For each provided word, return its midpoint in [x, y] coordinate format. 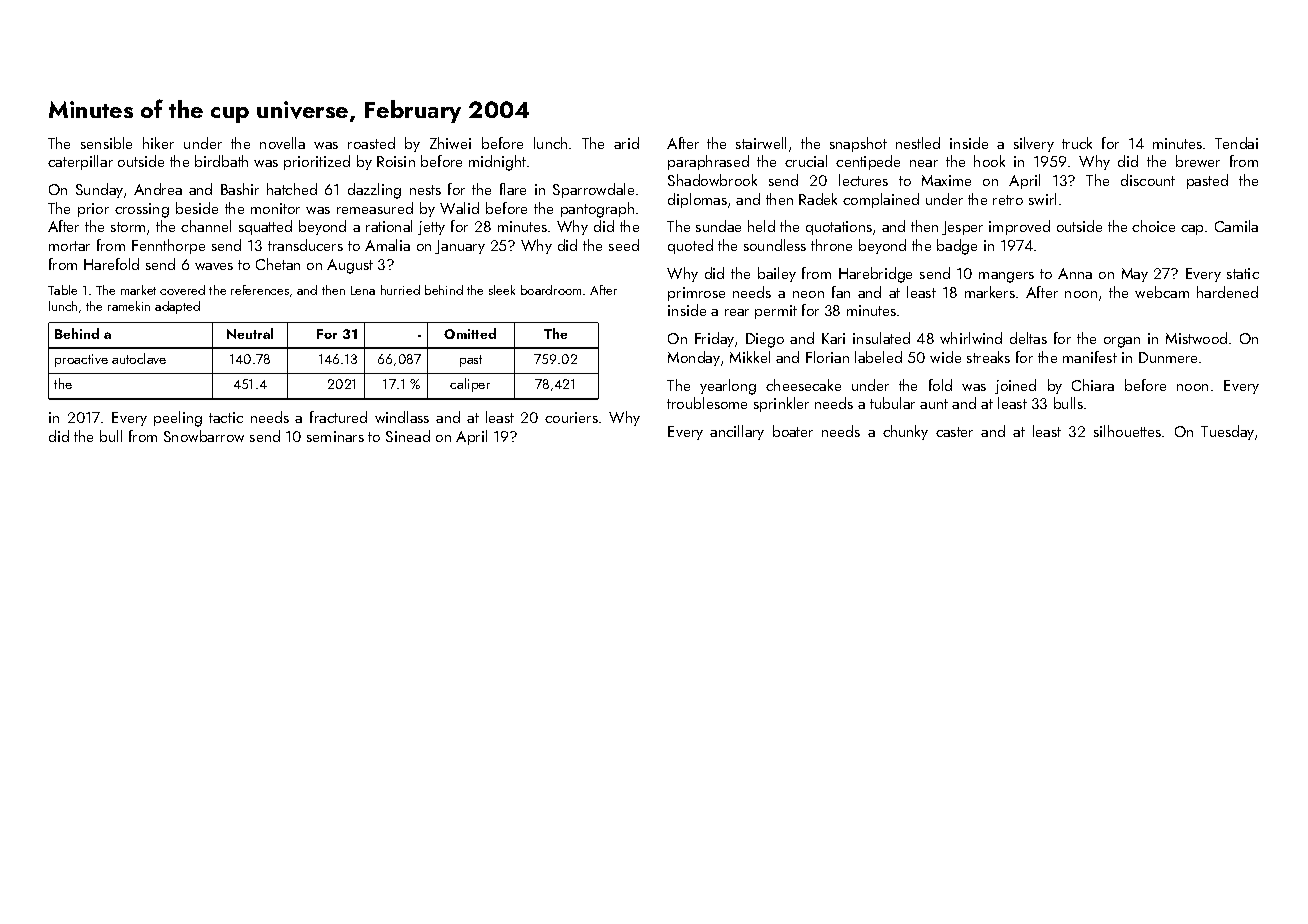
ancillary [737, 432]
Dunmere [1168, 357]
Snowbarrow [204, 436]
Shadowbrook [712, 180]
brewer [1198, 161]
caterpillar [80, 162]
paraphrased [708, 162]
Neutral [250, 333]
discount [1148, 180]
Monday [694, 358]
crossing [142, 210]
